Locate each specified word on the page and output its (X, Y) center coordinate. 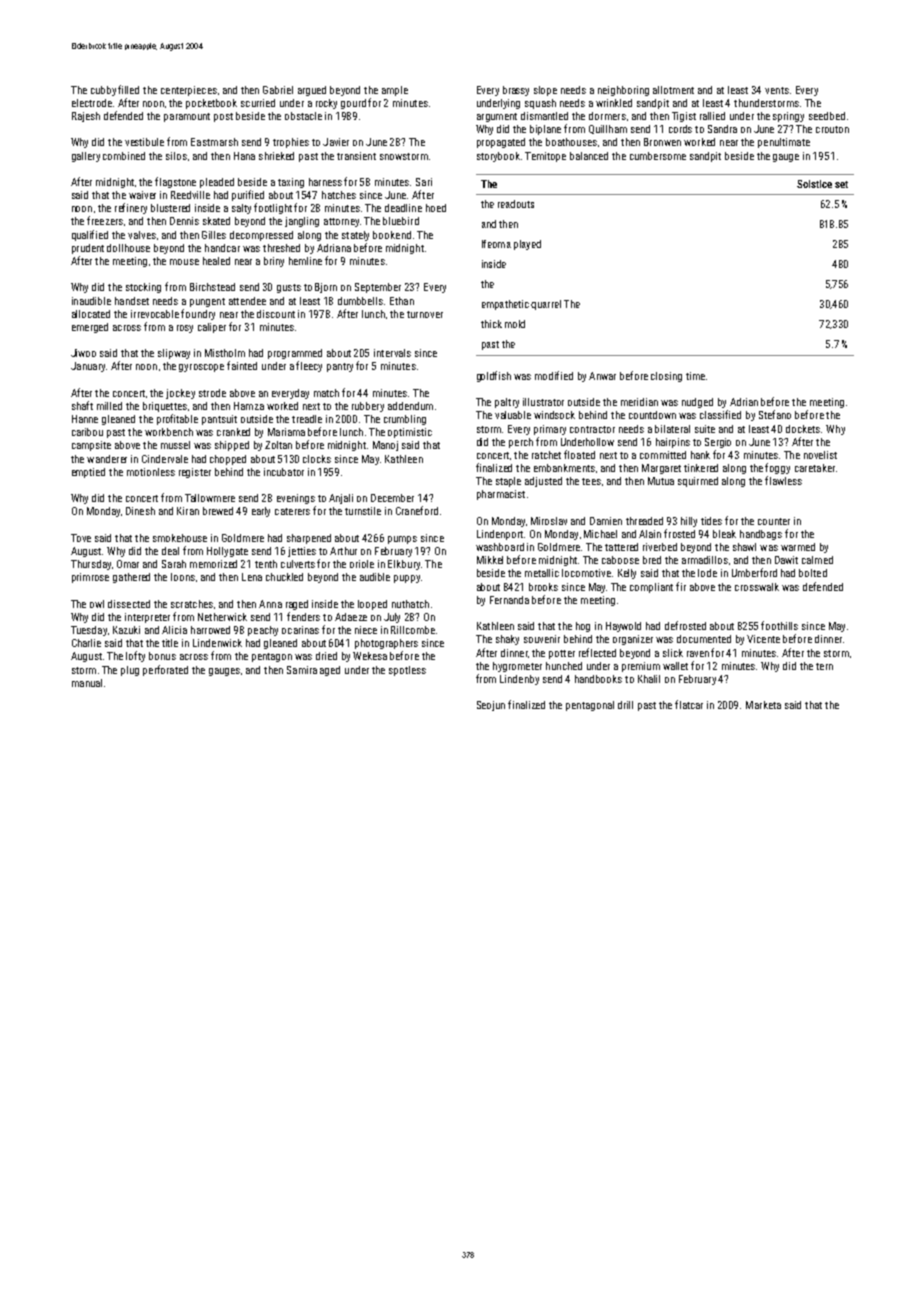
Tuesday (89, 631)
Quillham (608, 129)
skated (216, 221)
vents (777, 90)
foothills (779, 625)
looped (372, 605)
